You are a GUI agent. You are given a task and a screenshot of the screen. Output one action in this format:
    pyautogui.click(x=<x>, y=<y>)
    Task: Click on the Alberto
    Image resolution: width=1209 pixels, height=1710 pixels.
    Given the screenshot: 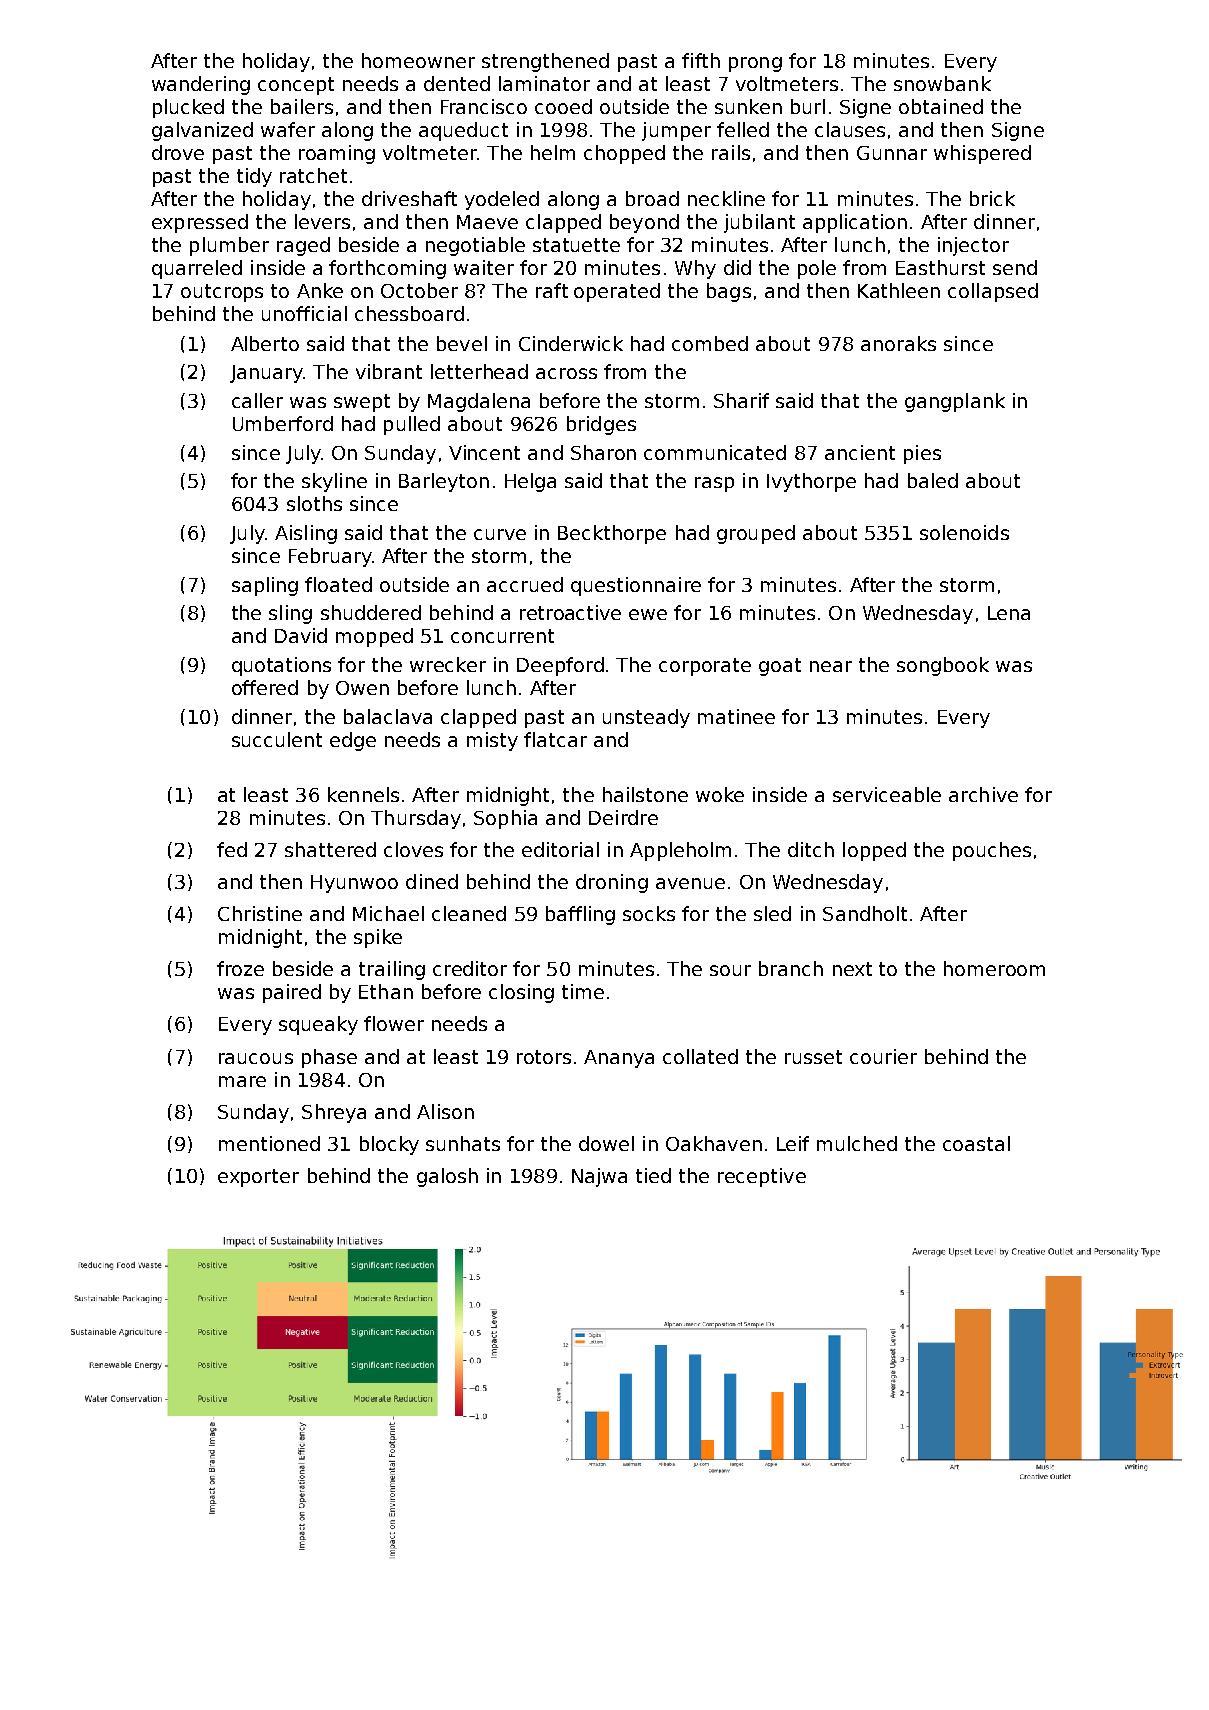 What is the action you would take?
    pyautogui.click(x=265, y=343)
